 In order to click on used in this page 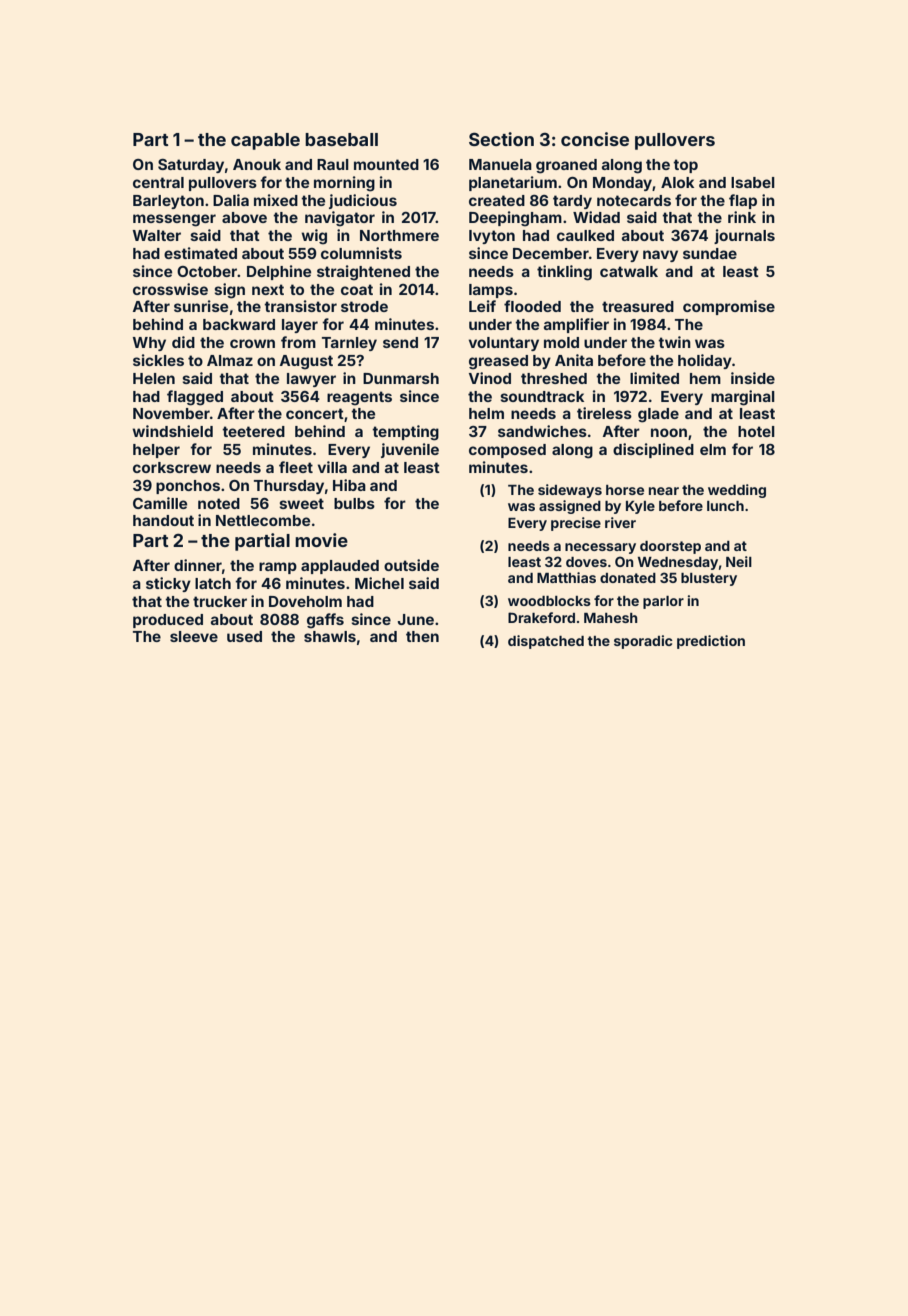, I will do `click(244, 636)`.
